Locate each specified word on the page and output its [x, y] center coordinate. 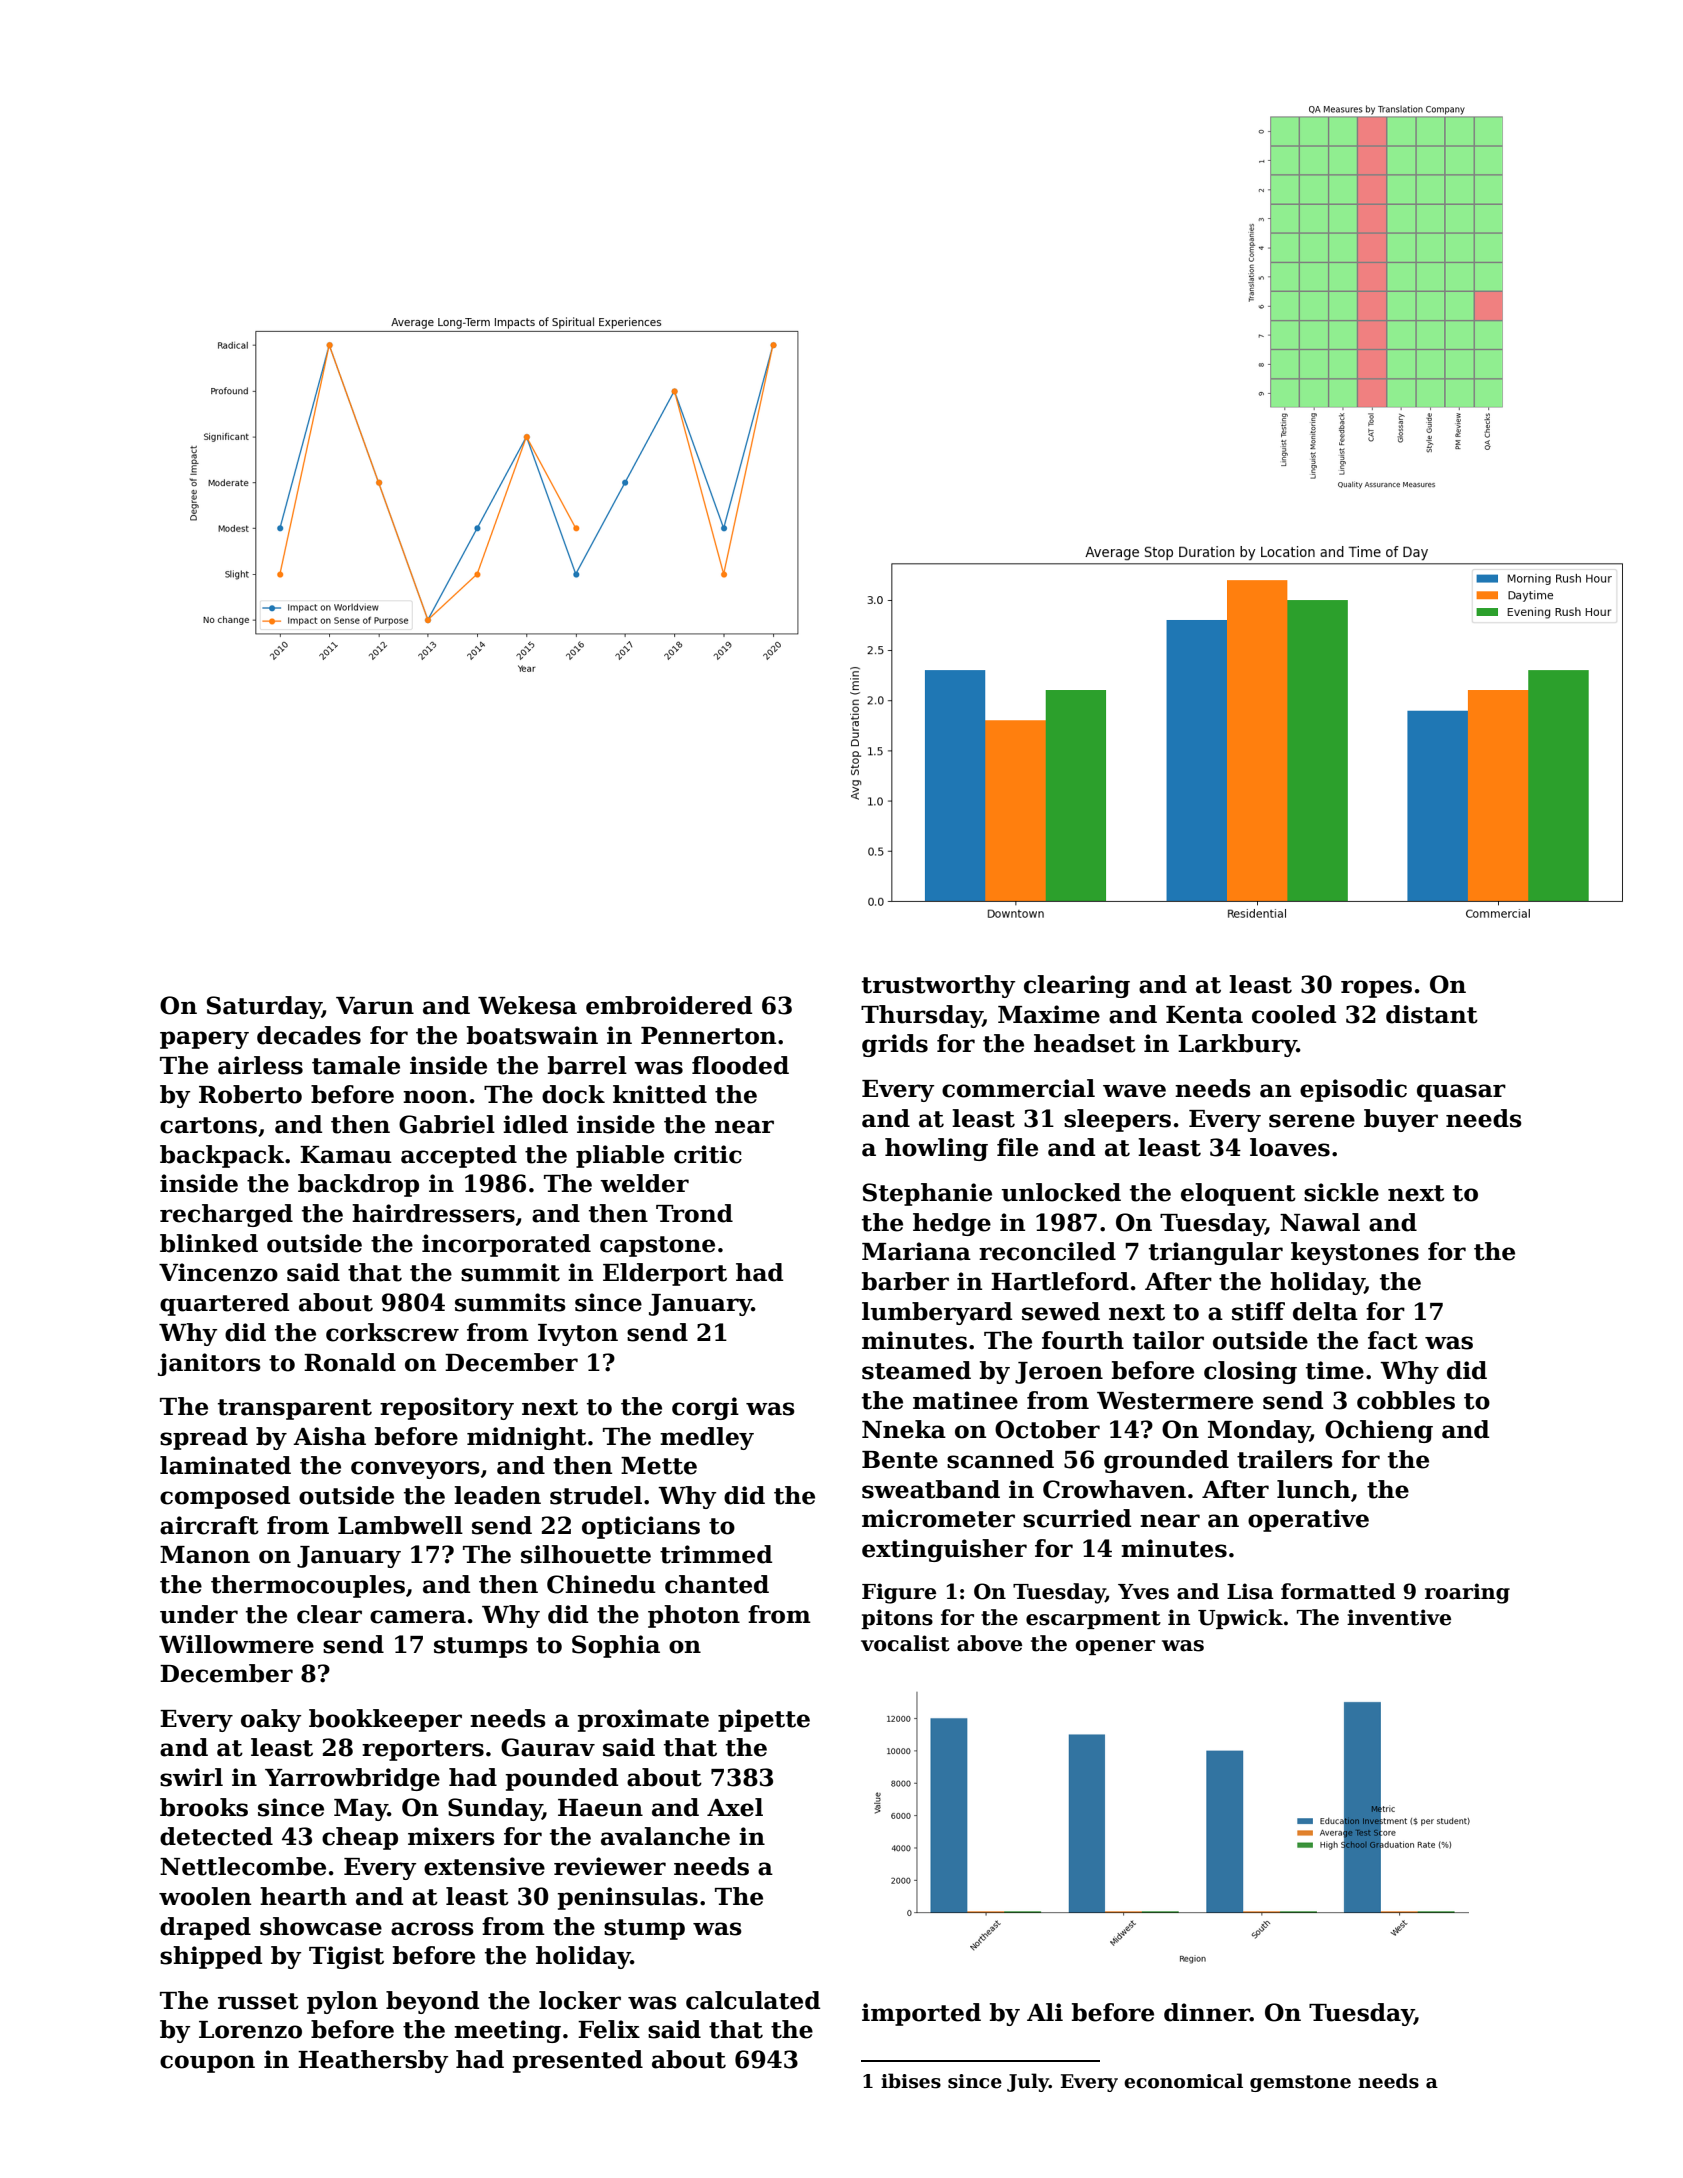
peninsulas [628, 1898]
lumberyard [937, 1313]
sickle [1341, 1192]
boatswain [532, 1035]
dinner [1207, 2012]
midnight [527, 1438]
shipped [211, 1957]
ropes [1376, 989]
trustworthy [938, 986]
